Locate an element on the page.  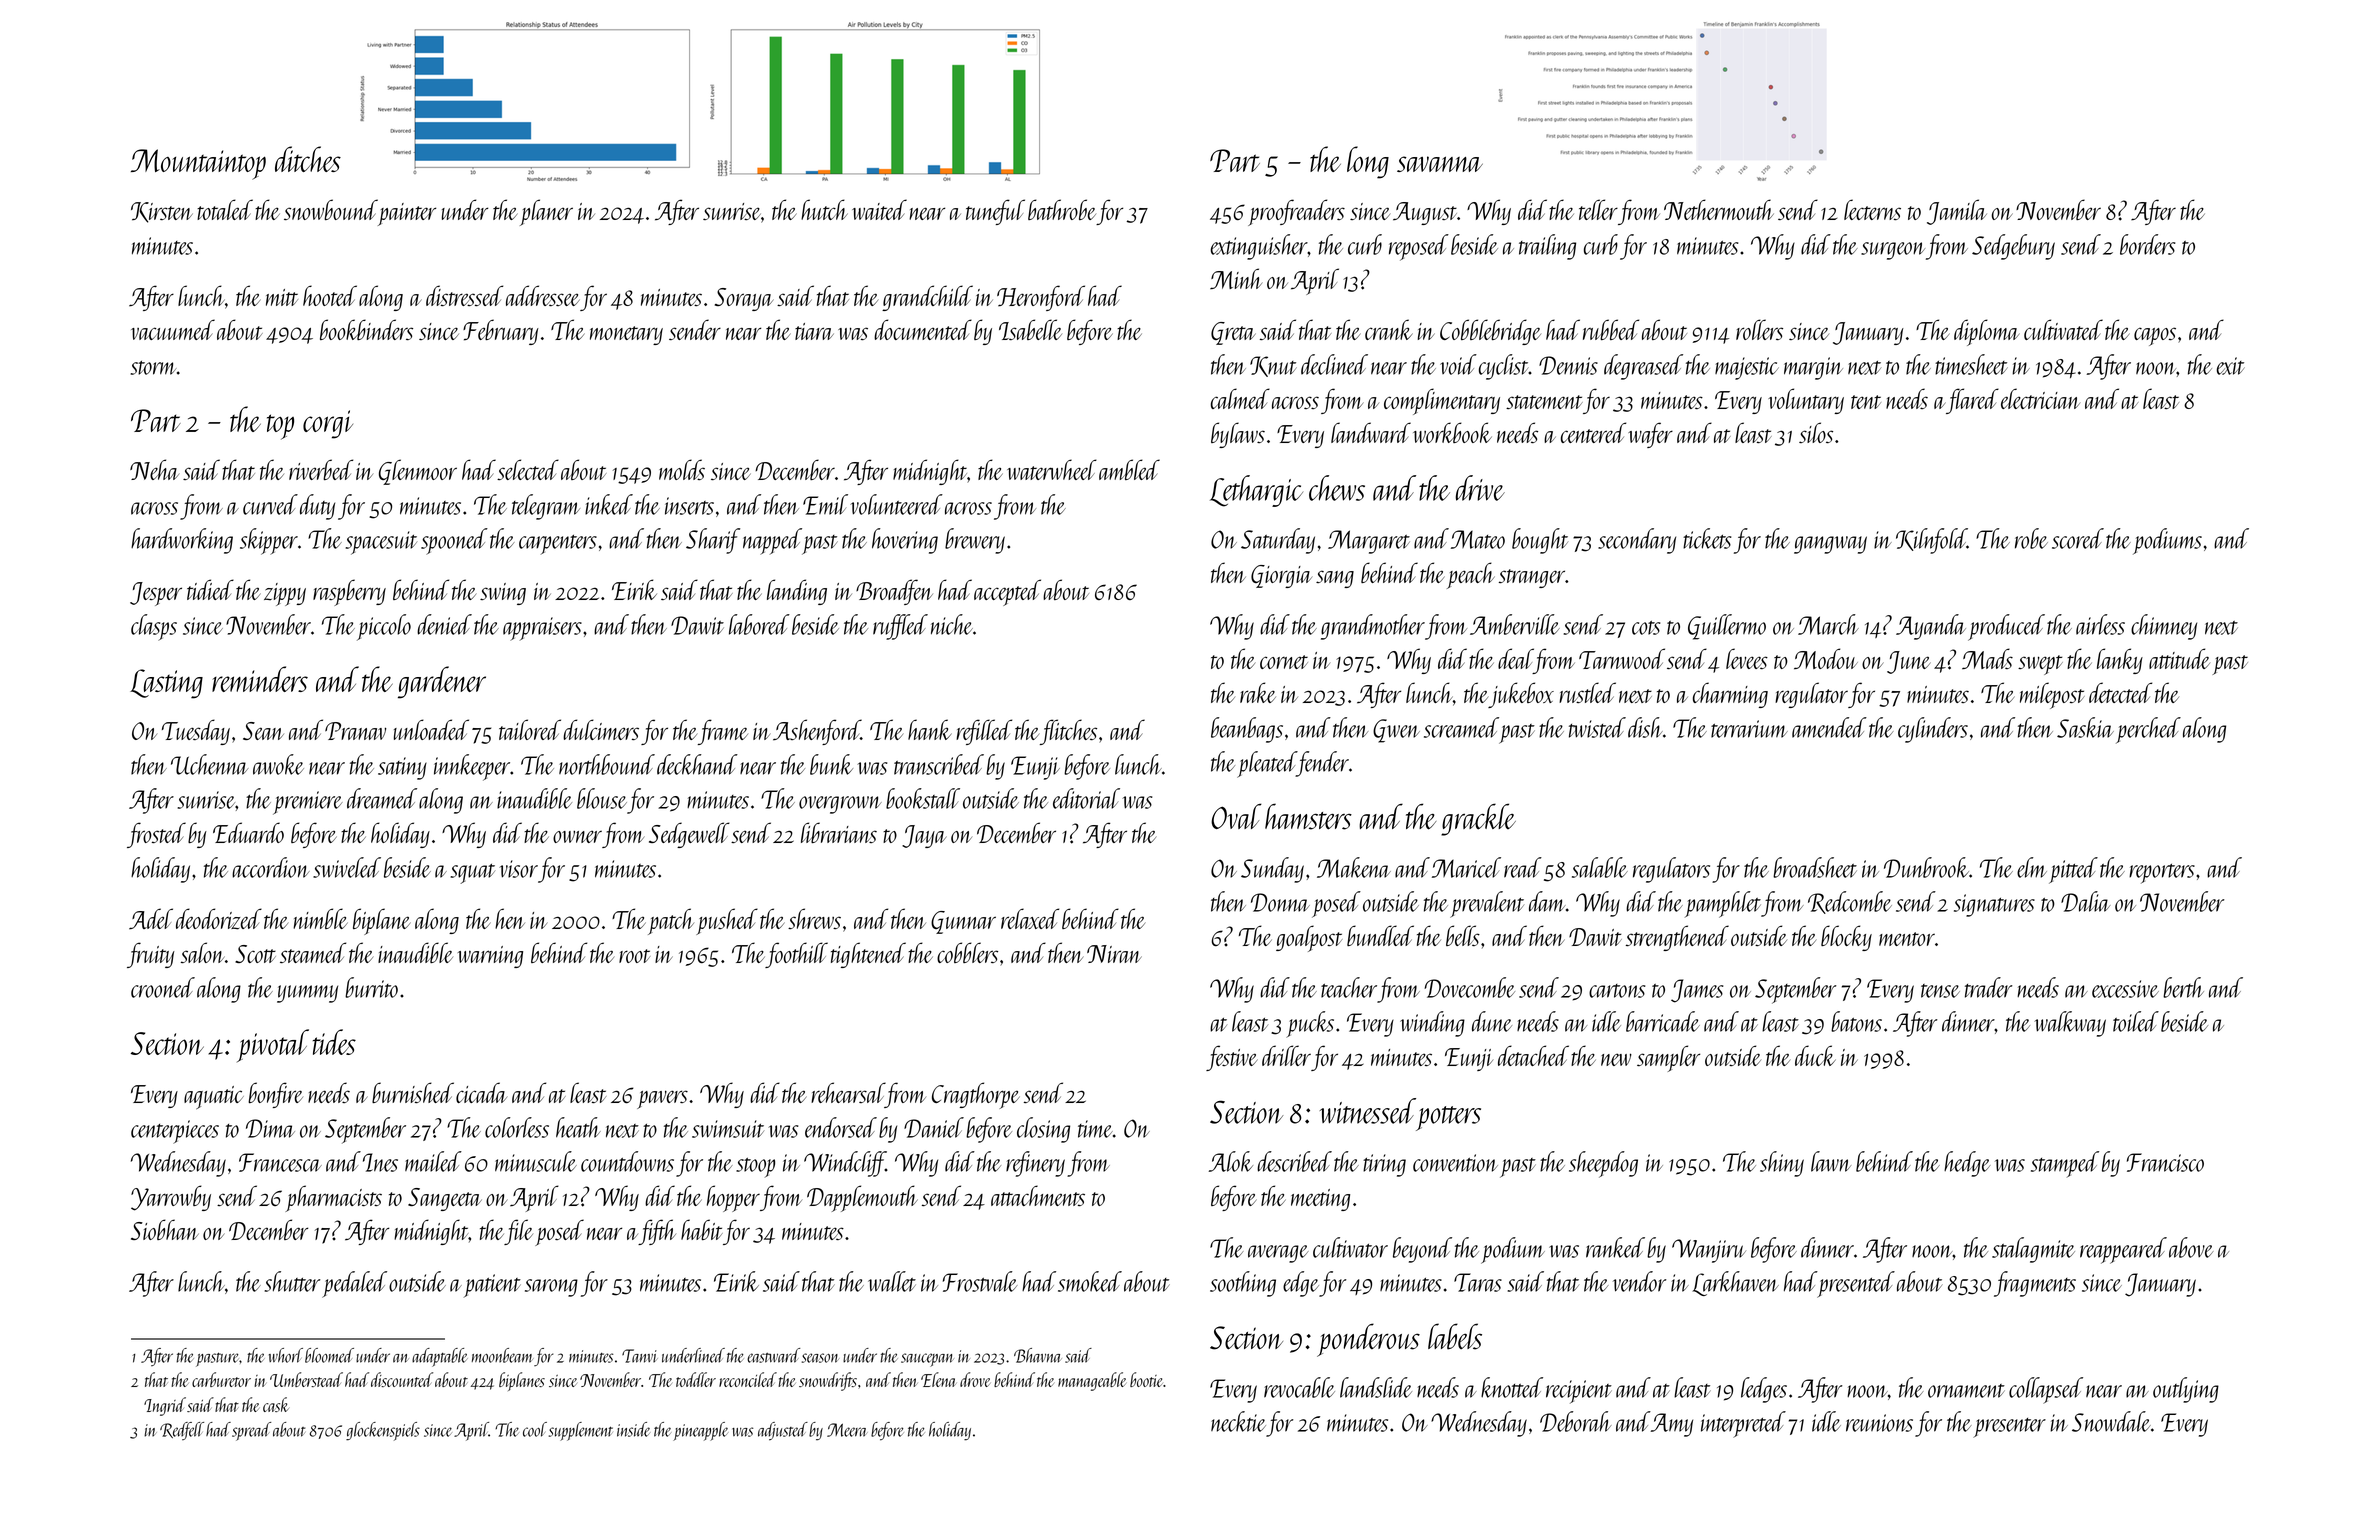
zippy is located at coordinates (285, 594).
